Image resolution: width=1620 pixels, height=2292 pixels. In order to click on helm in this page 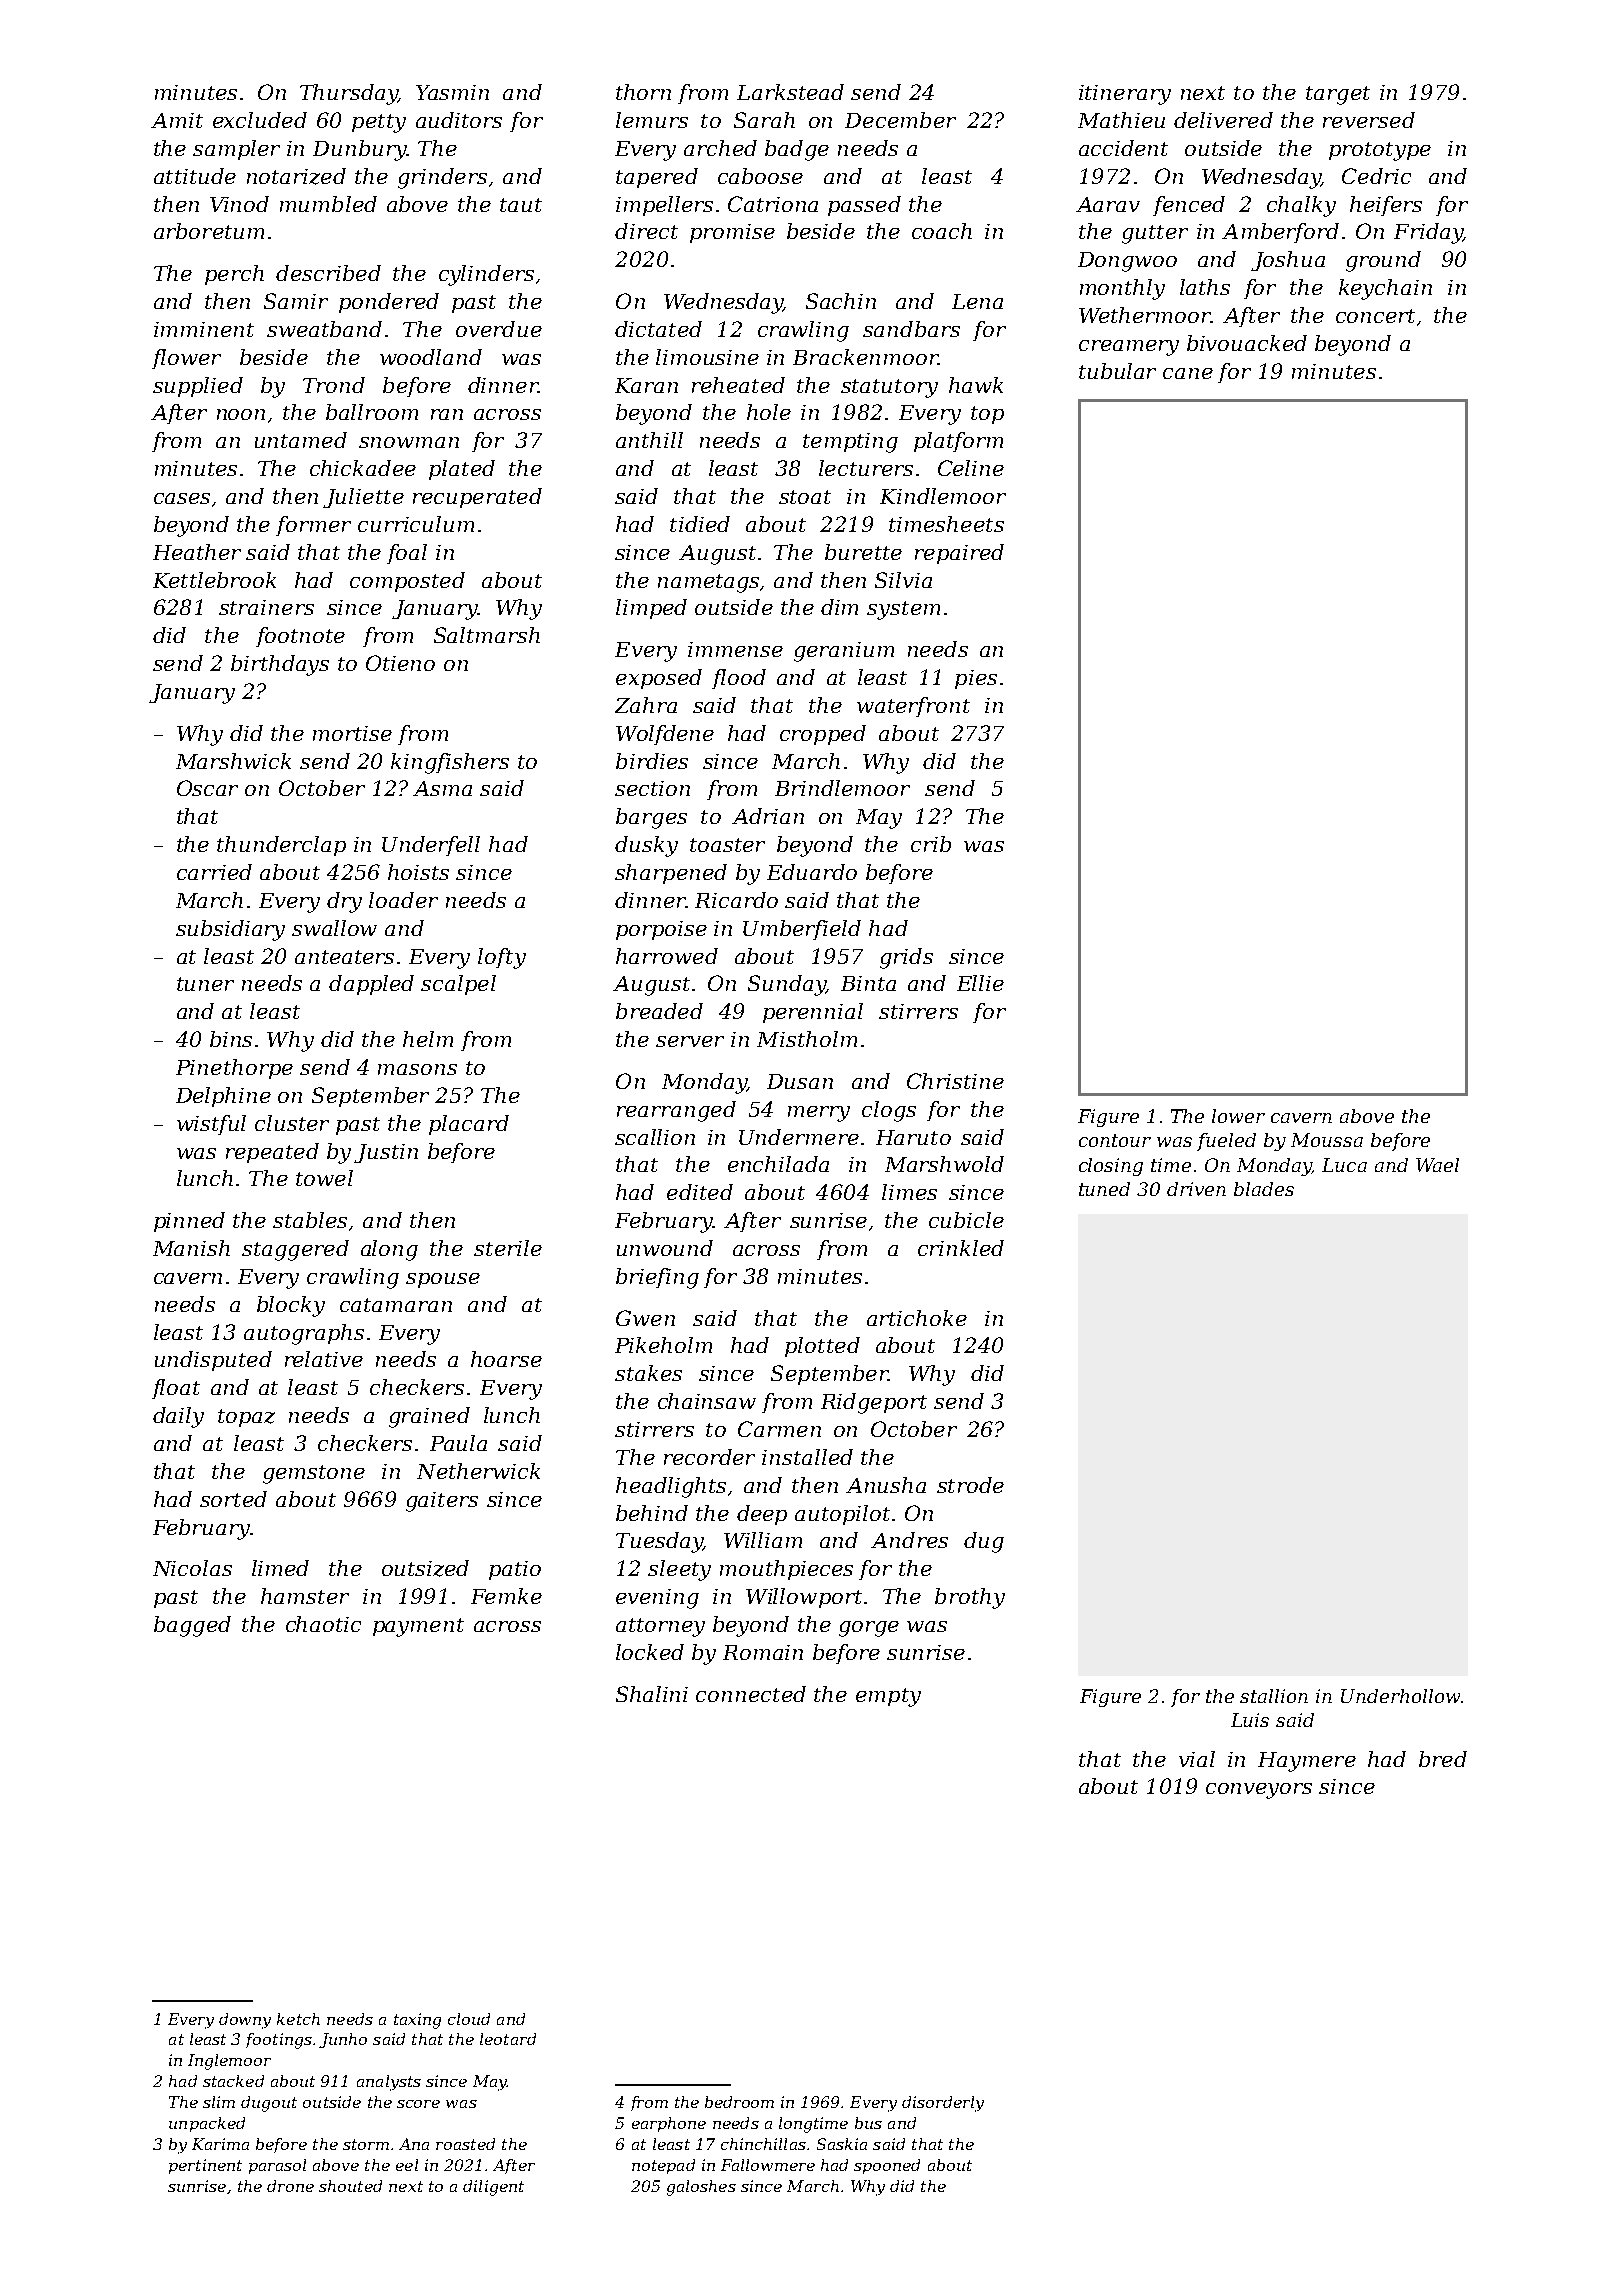, I will do `click(428, 1039)`.
